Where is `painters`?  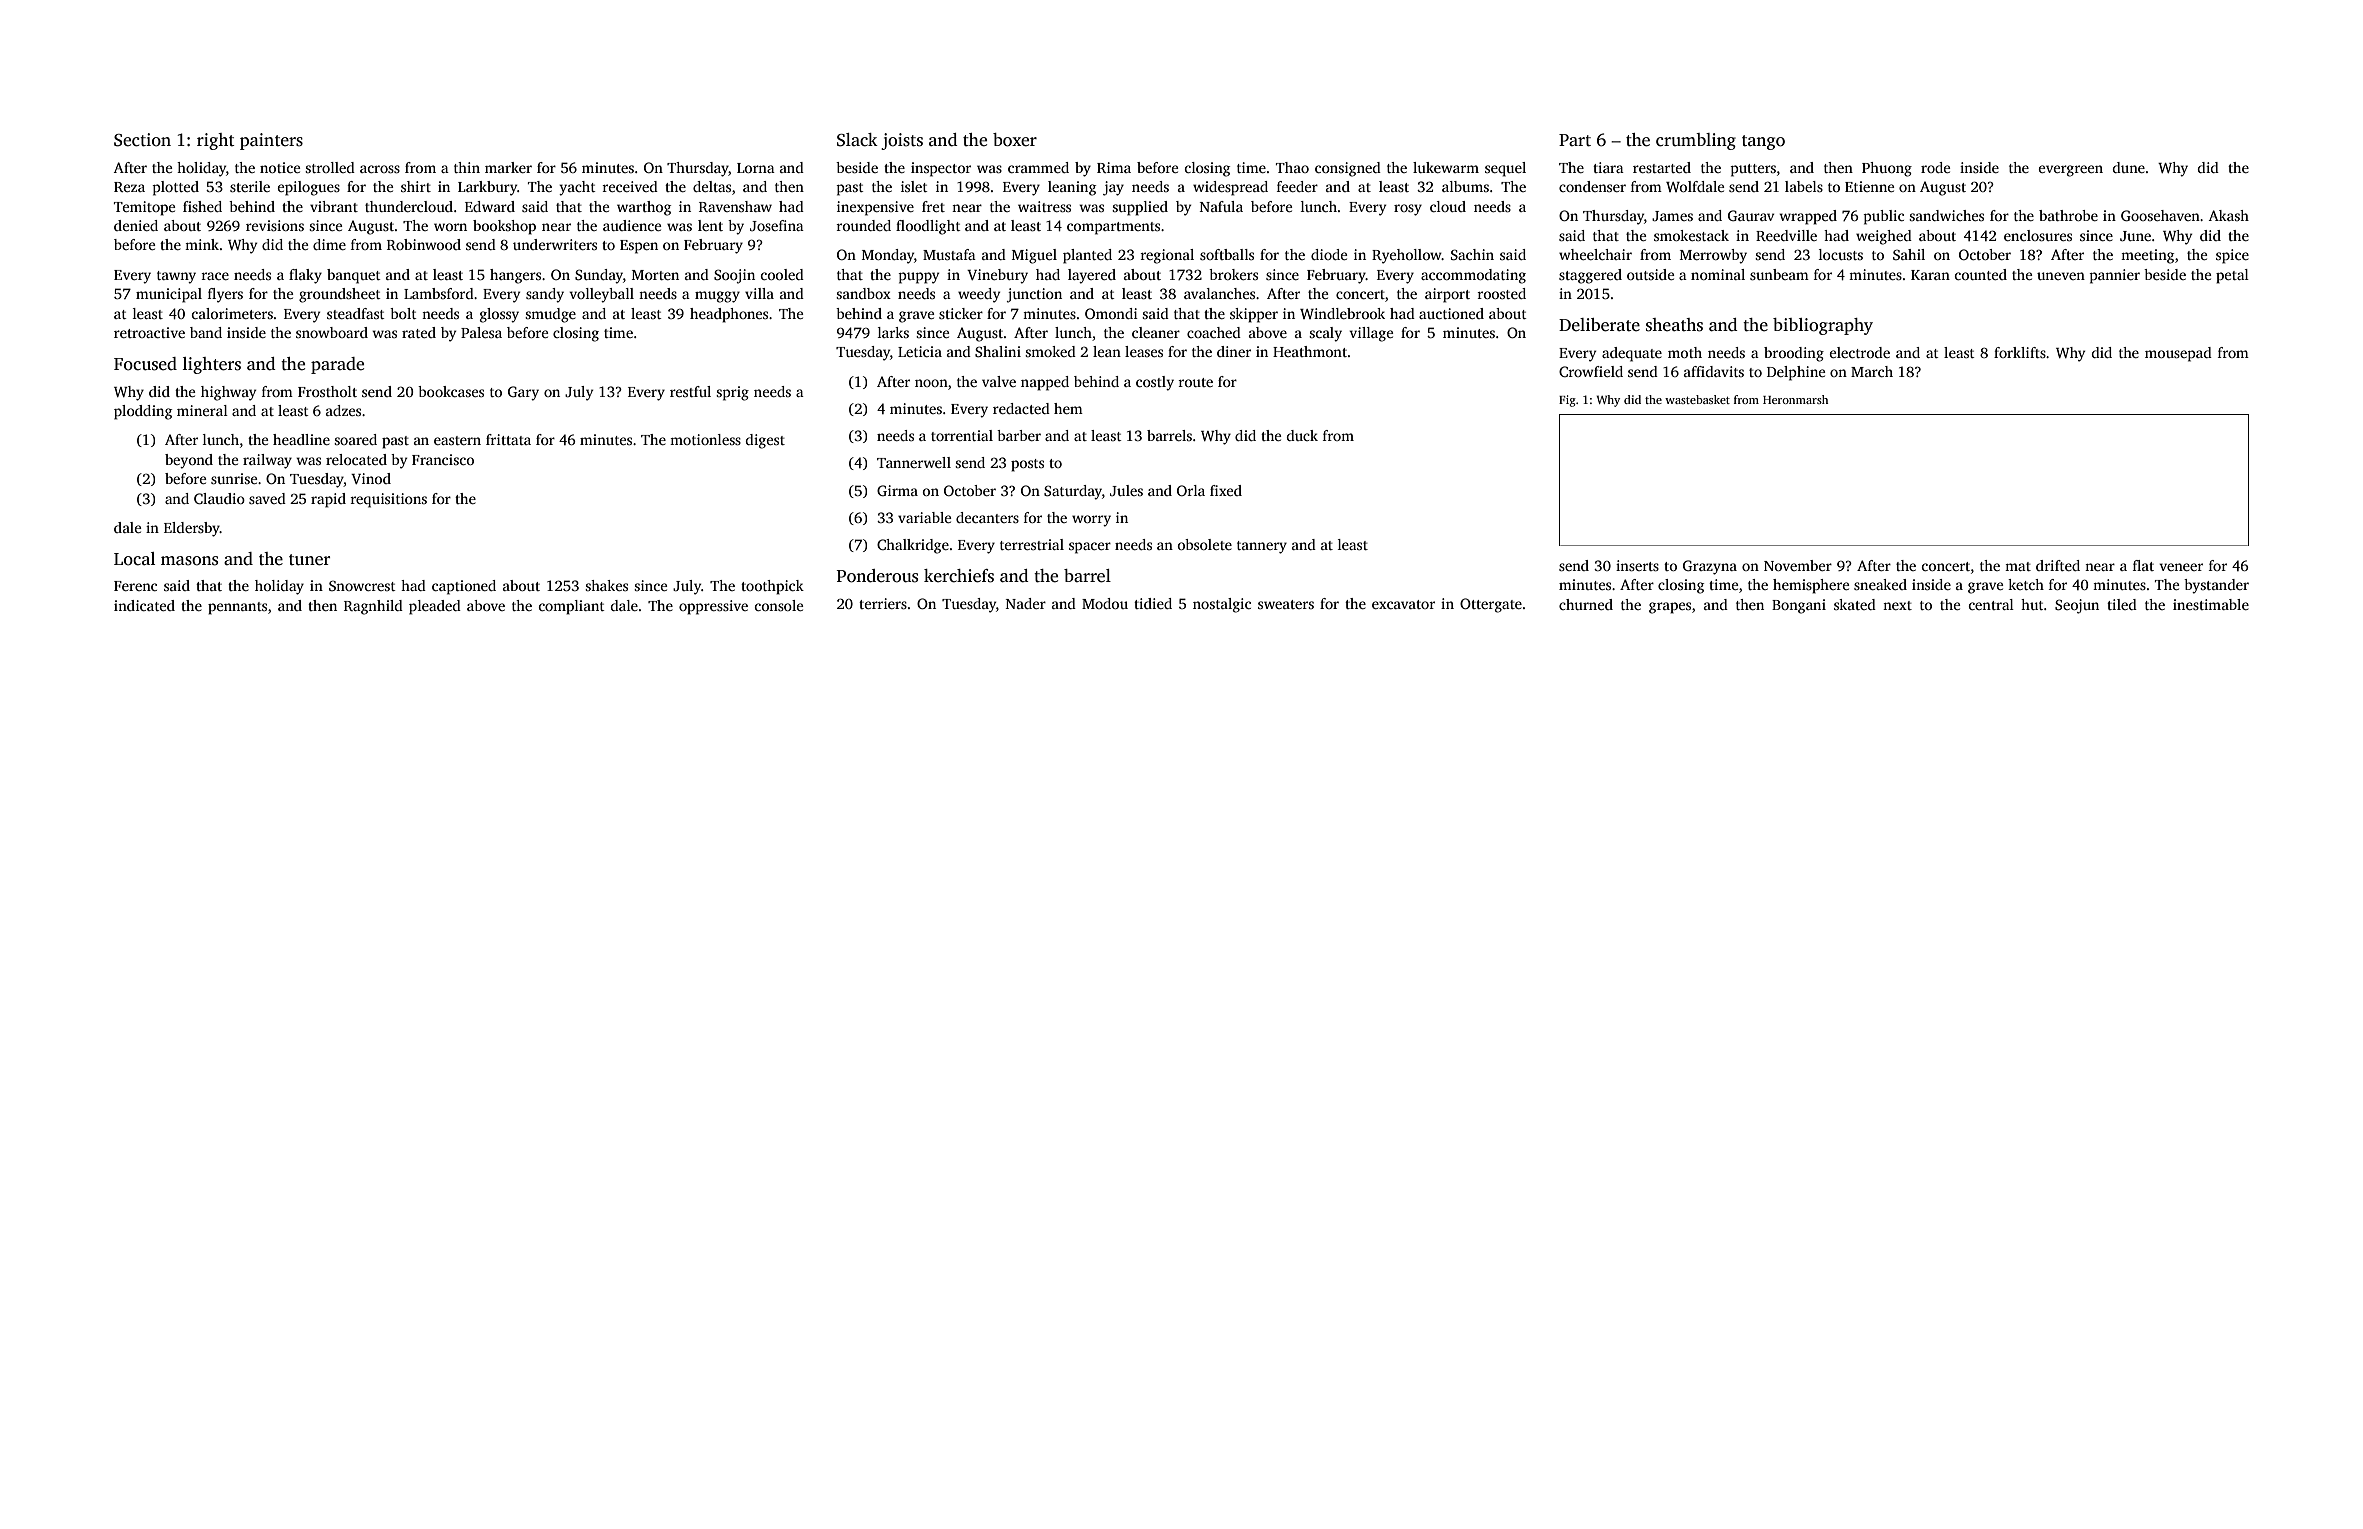
painters is located at coordinates (271, 141).
